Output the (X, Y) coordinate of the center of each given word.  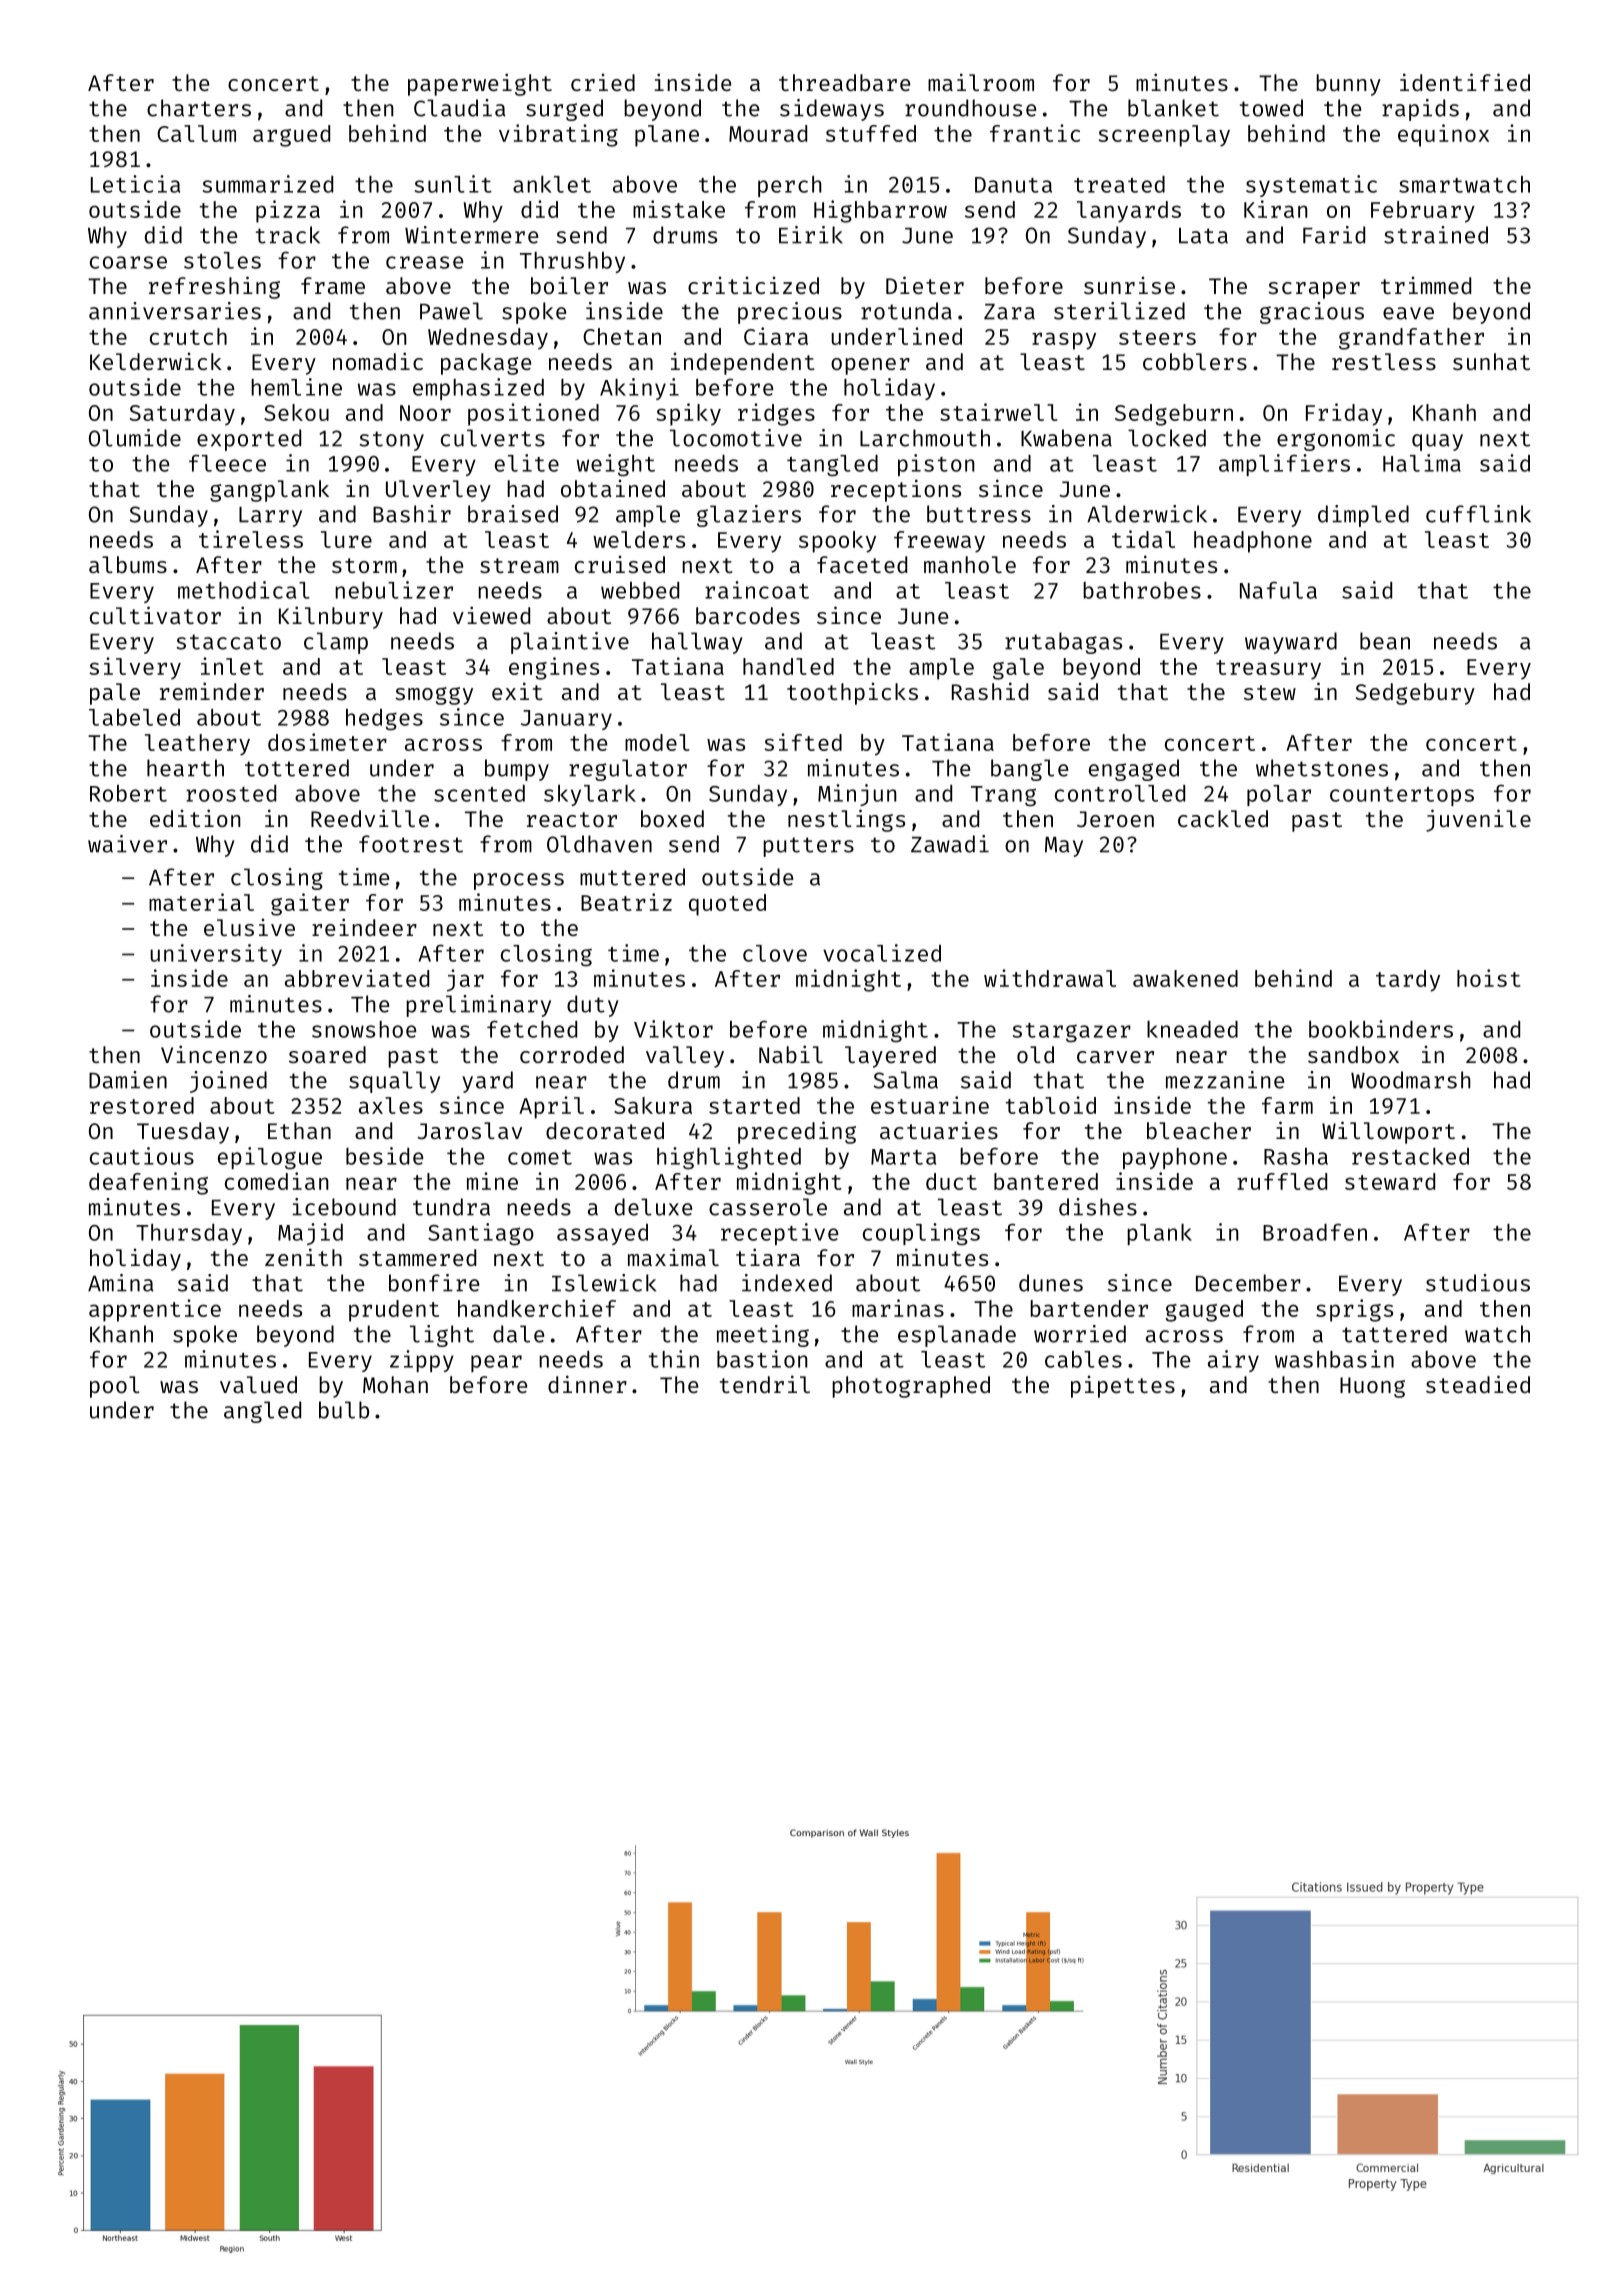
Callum (196, 133)
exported (249, 440)
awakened (1185, 978)
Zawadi (950, 844)
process (519, 881)
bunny (1348, 85)
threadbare (844, 82)
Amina (121, 1283)
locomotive (736, 438)
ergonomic (1336, 440)
